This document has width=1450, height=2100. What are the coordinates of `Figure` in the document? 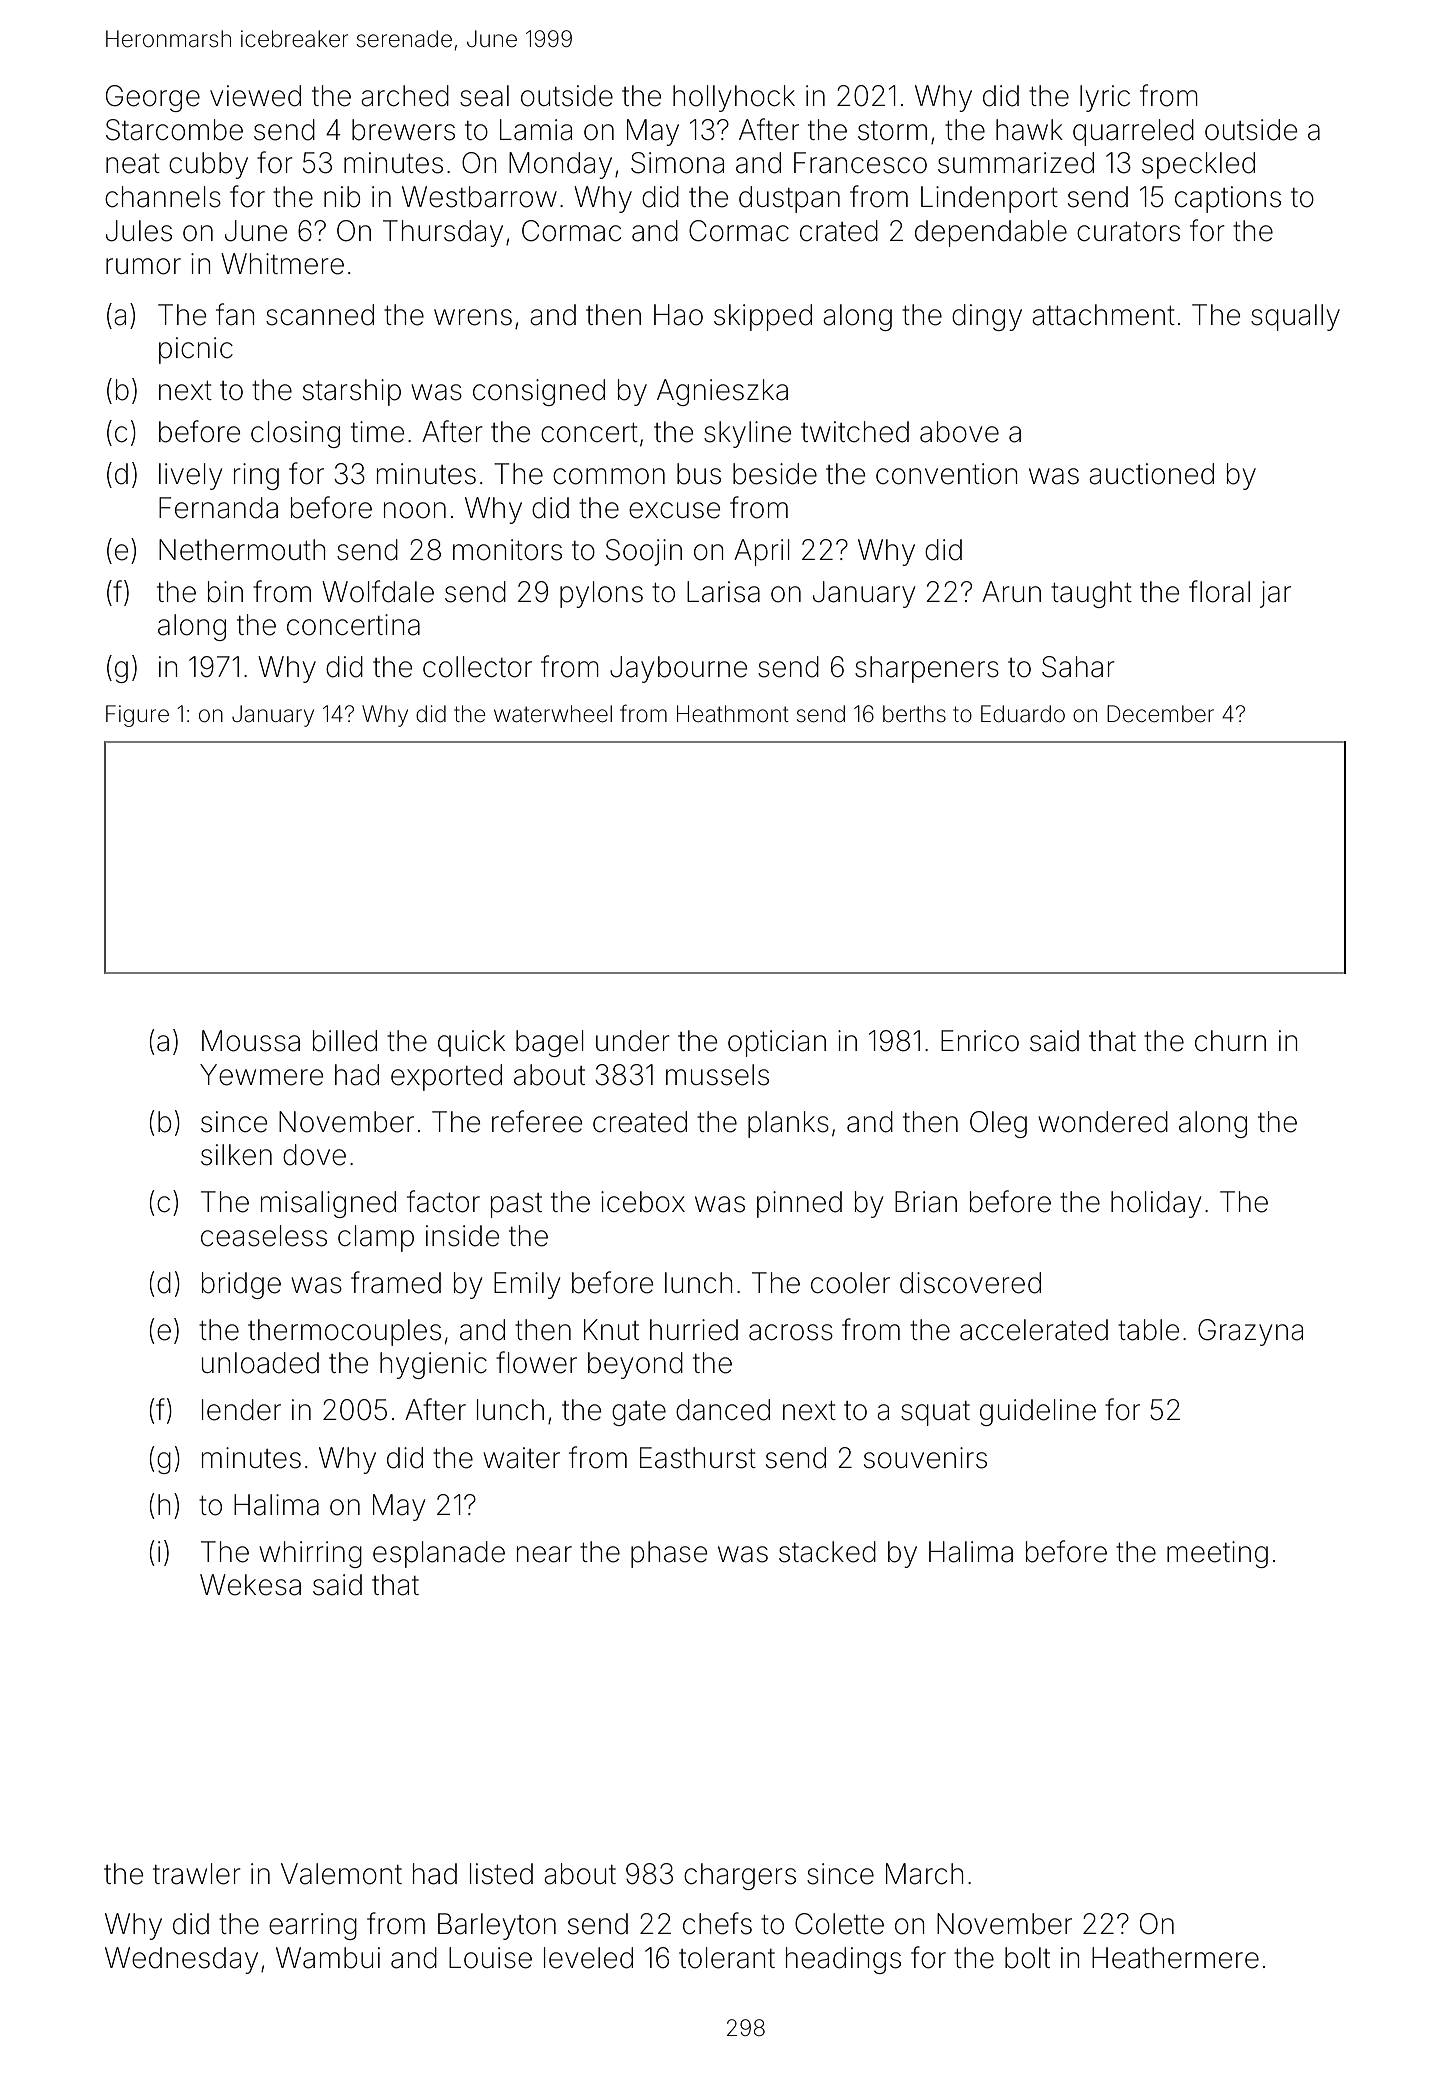 It's located at (137, 716).
